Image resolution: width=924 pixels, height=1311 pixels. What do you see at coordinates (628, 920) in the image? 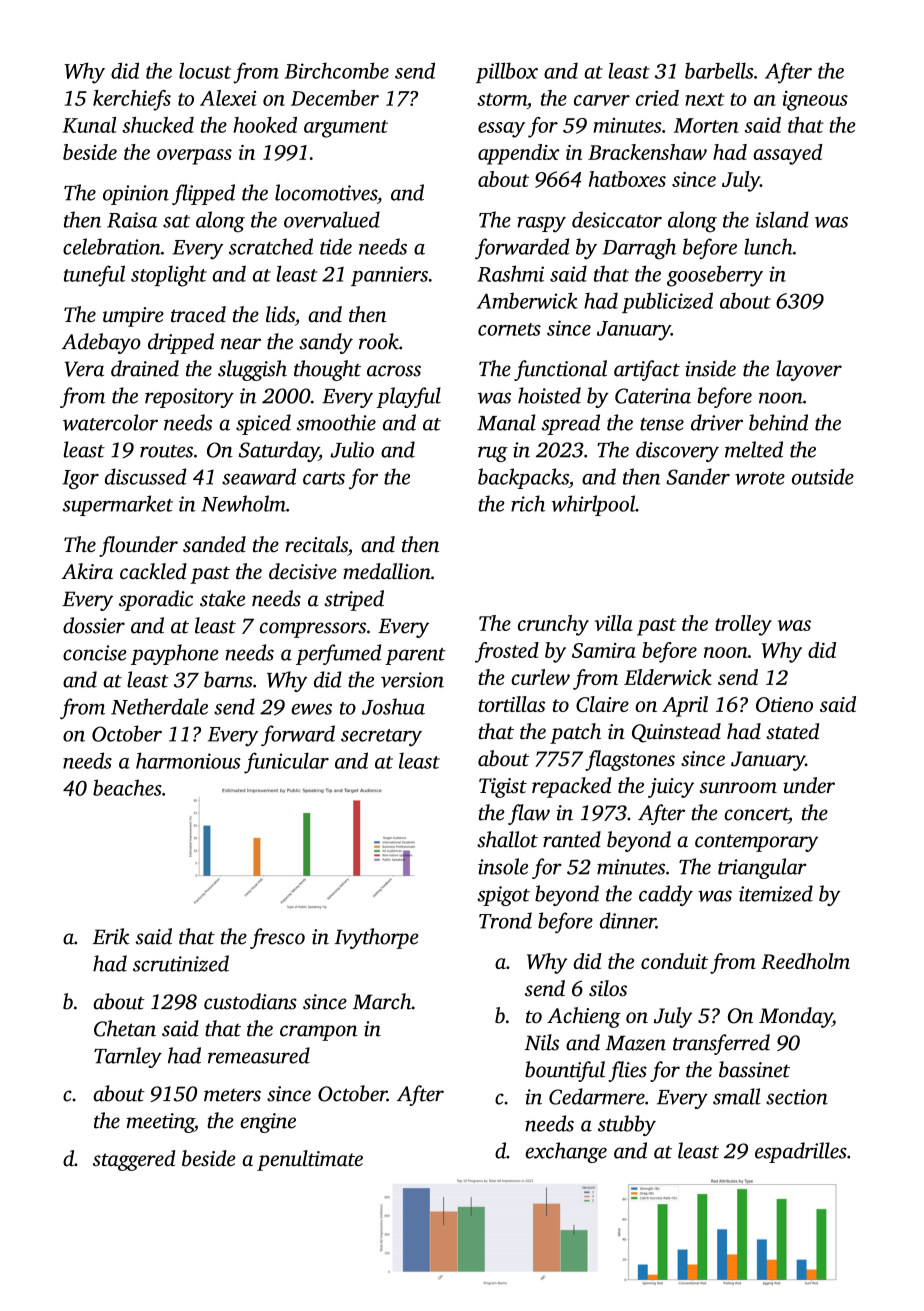
I see `dinner` at bounding box center [628, 920].
